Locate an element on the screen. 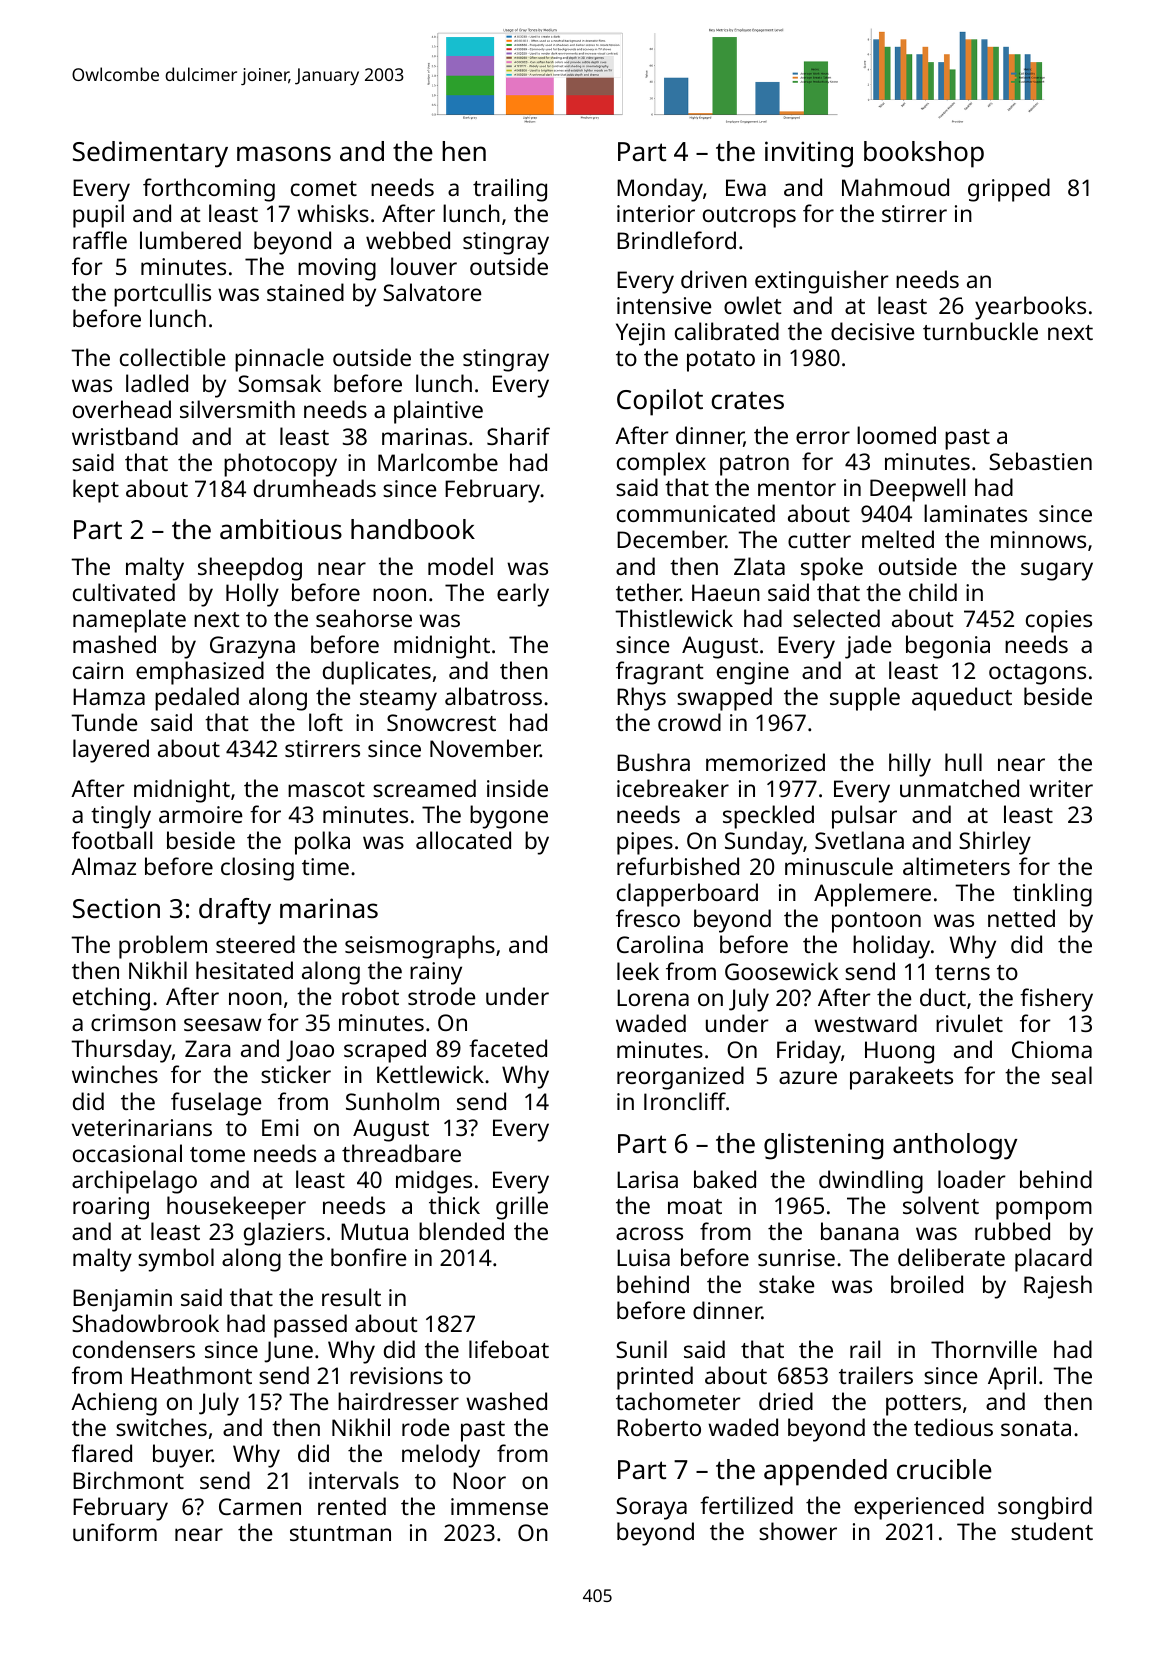 This screenshot has width=1165, height=1654. tether is located at coordinates (648, 592).
